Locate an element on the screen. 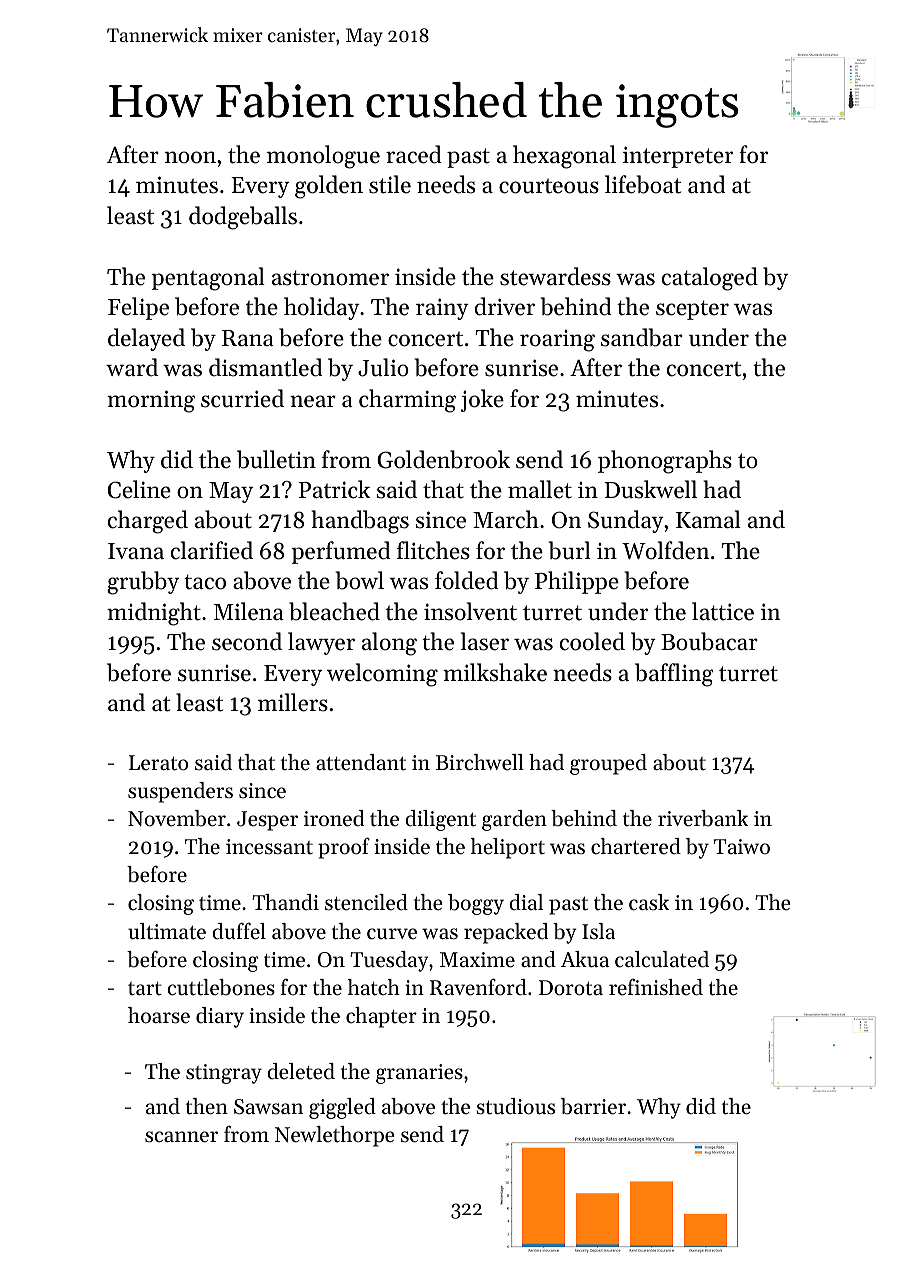 Image resolution: width=901 pixels, height=1278 pixels. calculated is located at coordinates (662, 959).
